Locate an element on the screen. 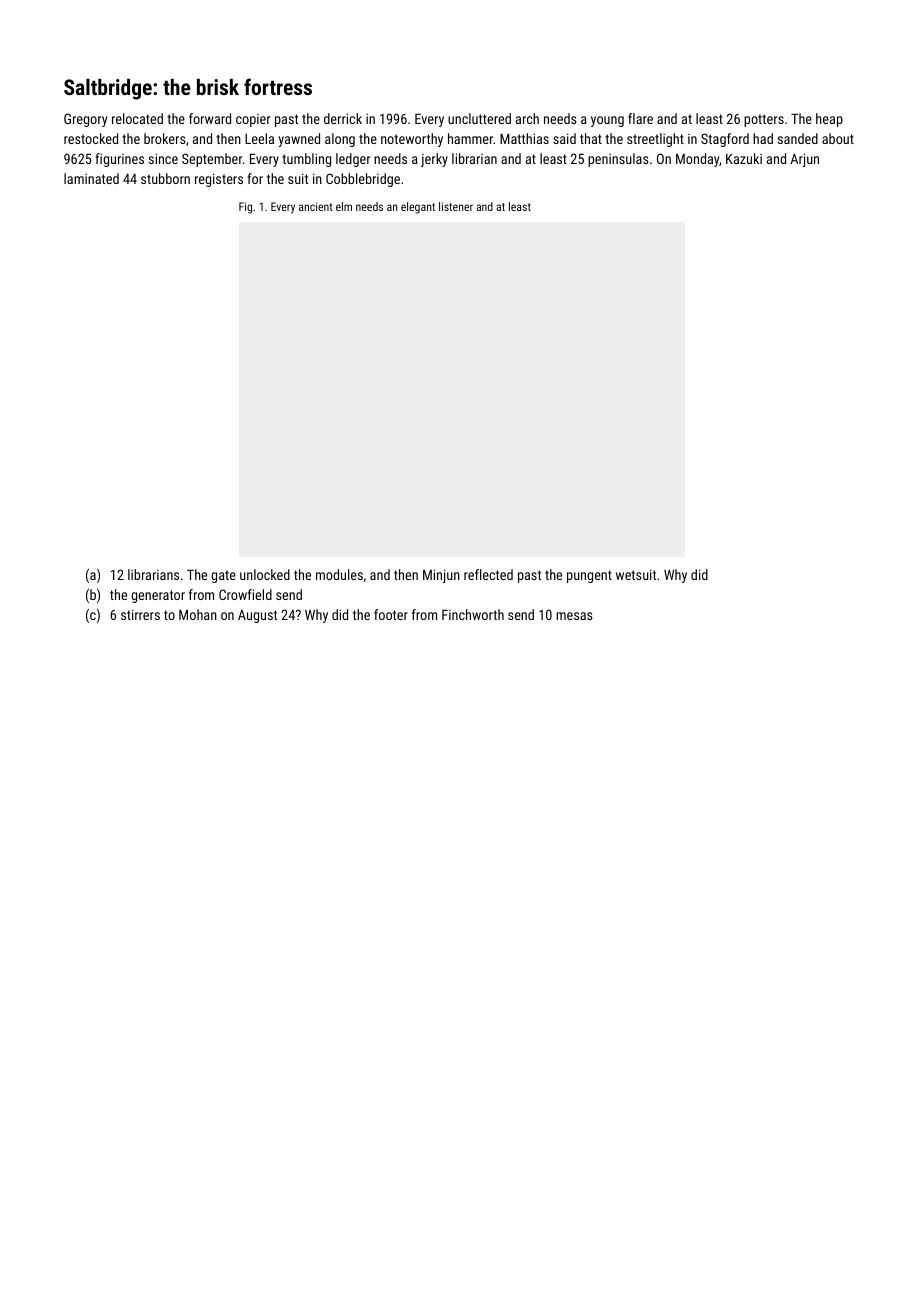 The image size is (924, 1308). heap is located at coordinates (829, 120).
